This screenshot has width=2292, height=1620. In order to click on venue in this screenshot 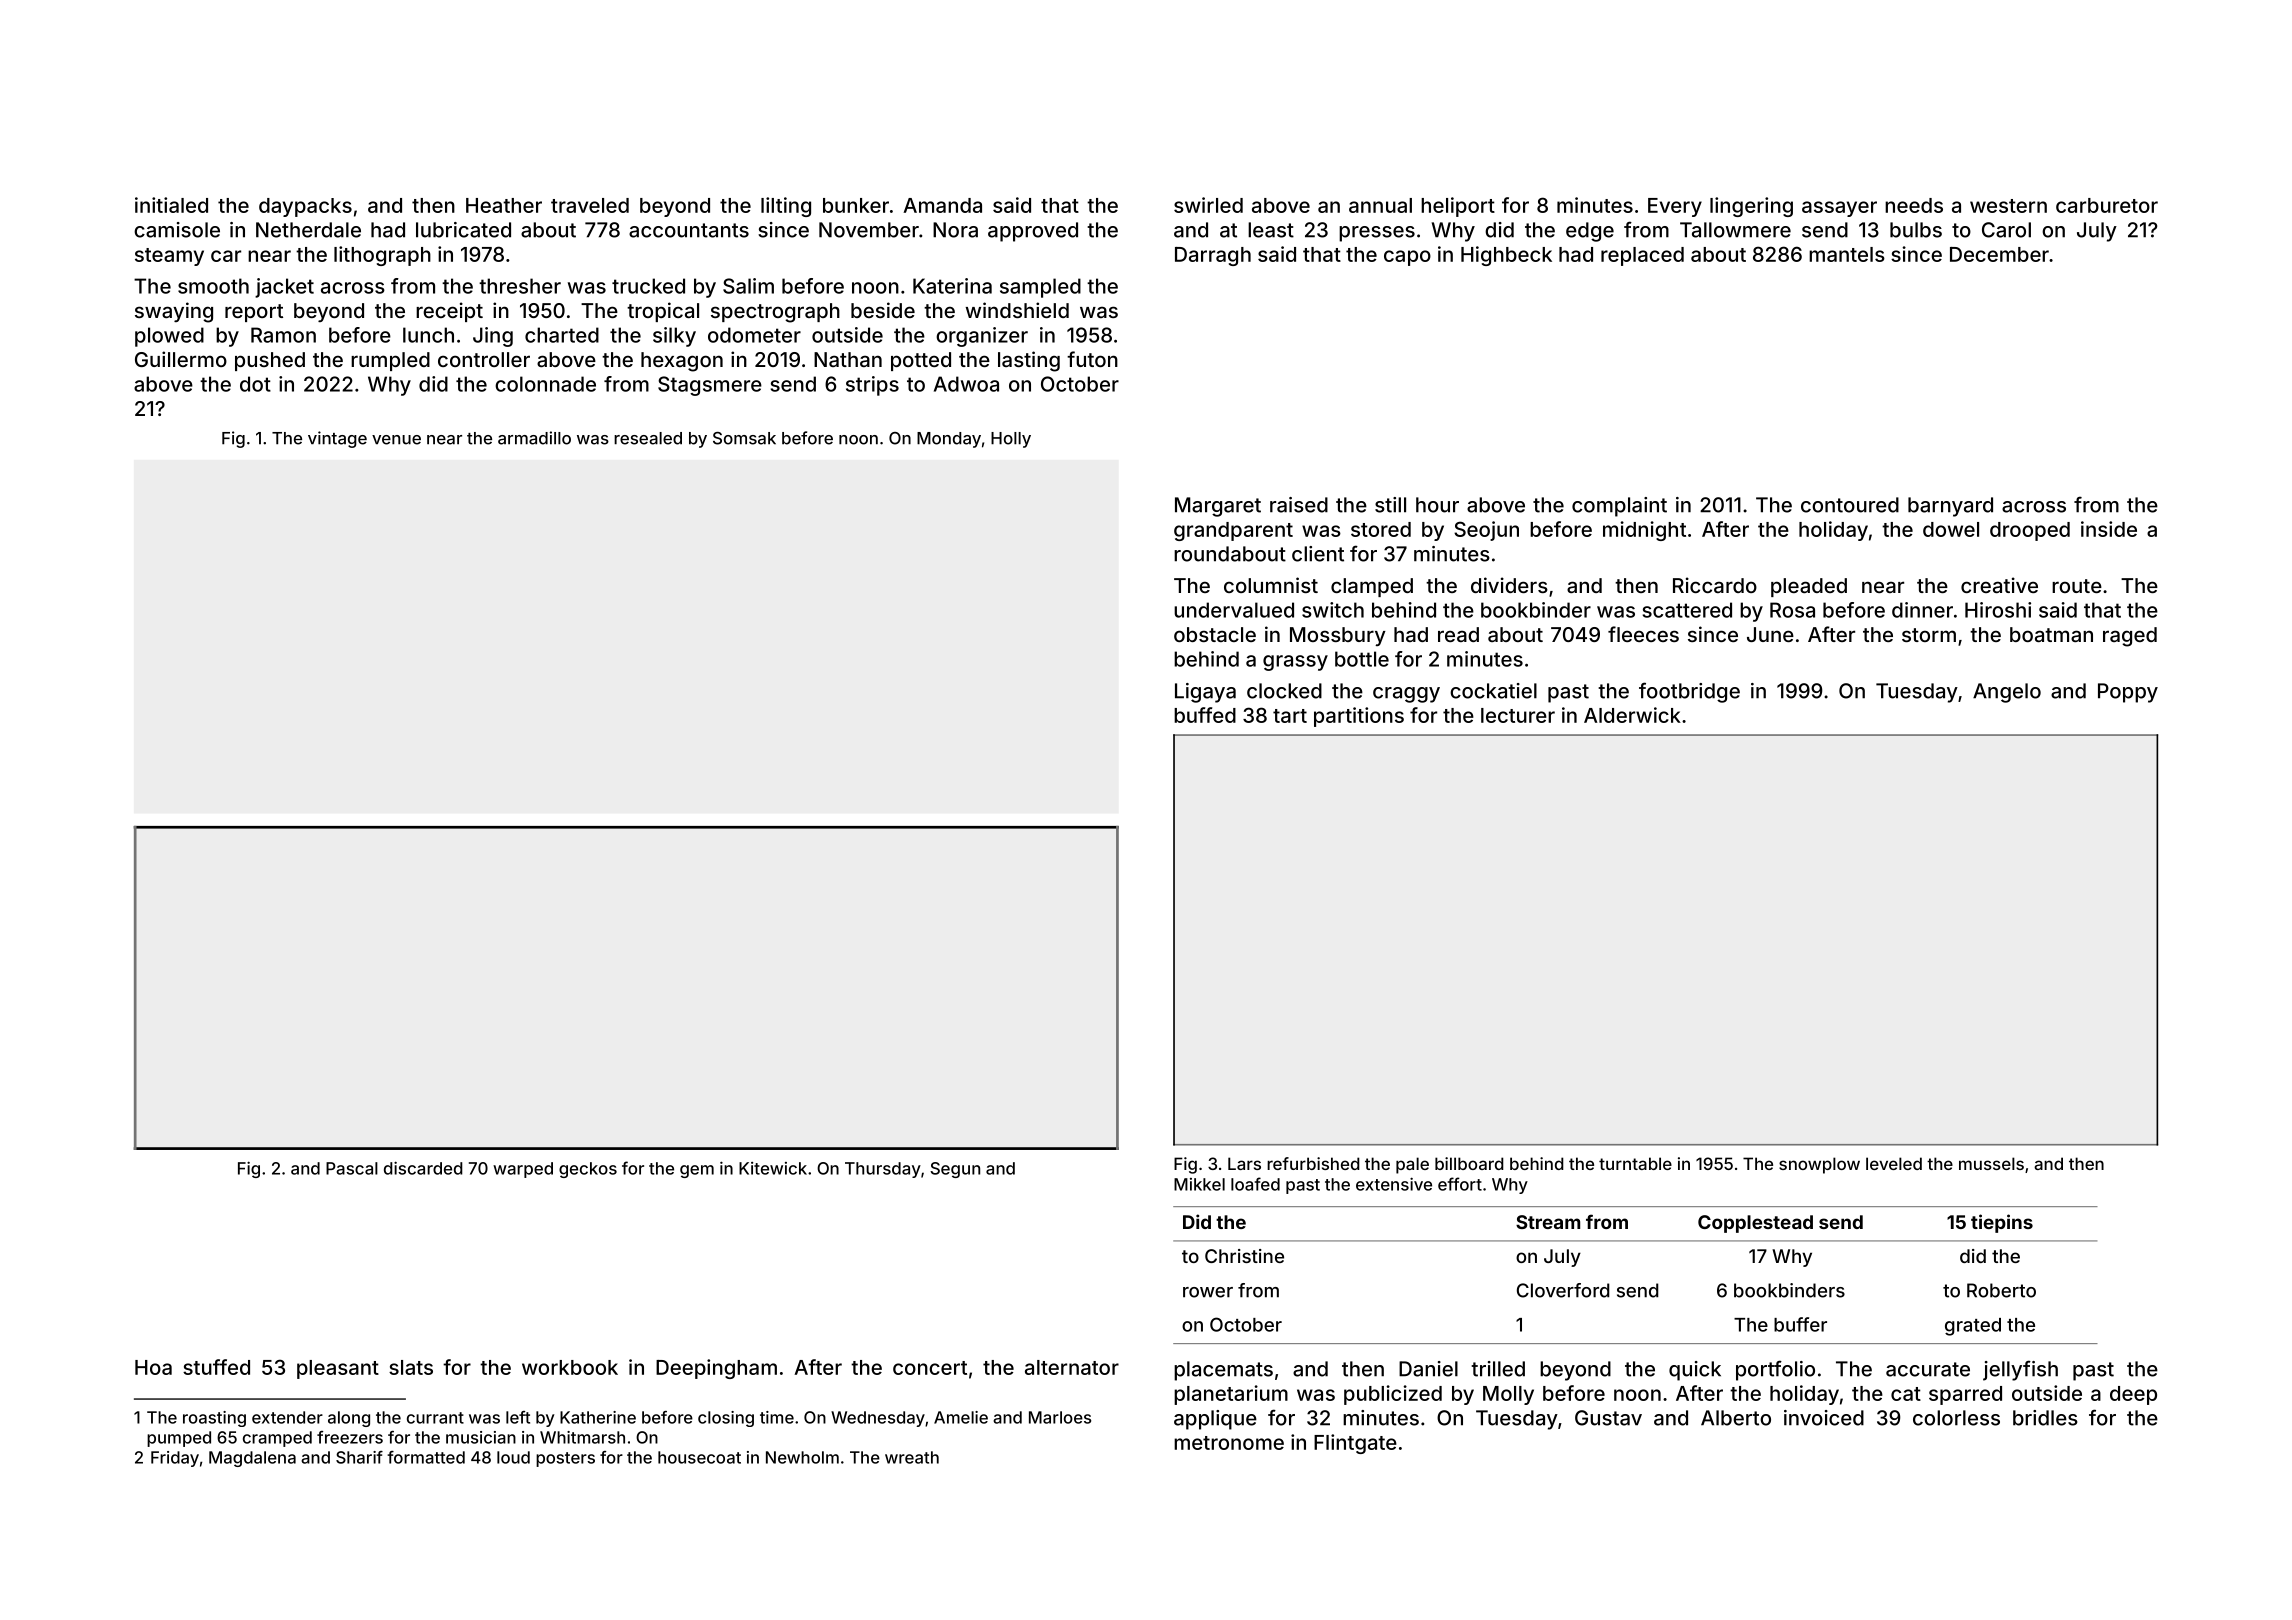, I will do `click(396, 440)`.
